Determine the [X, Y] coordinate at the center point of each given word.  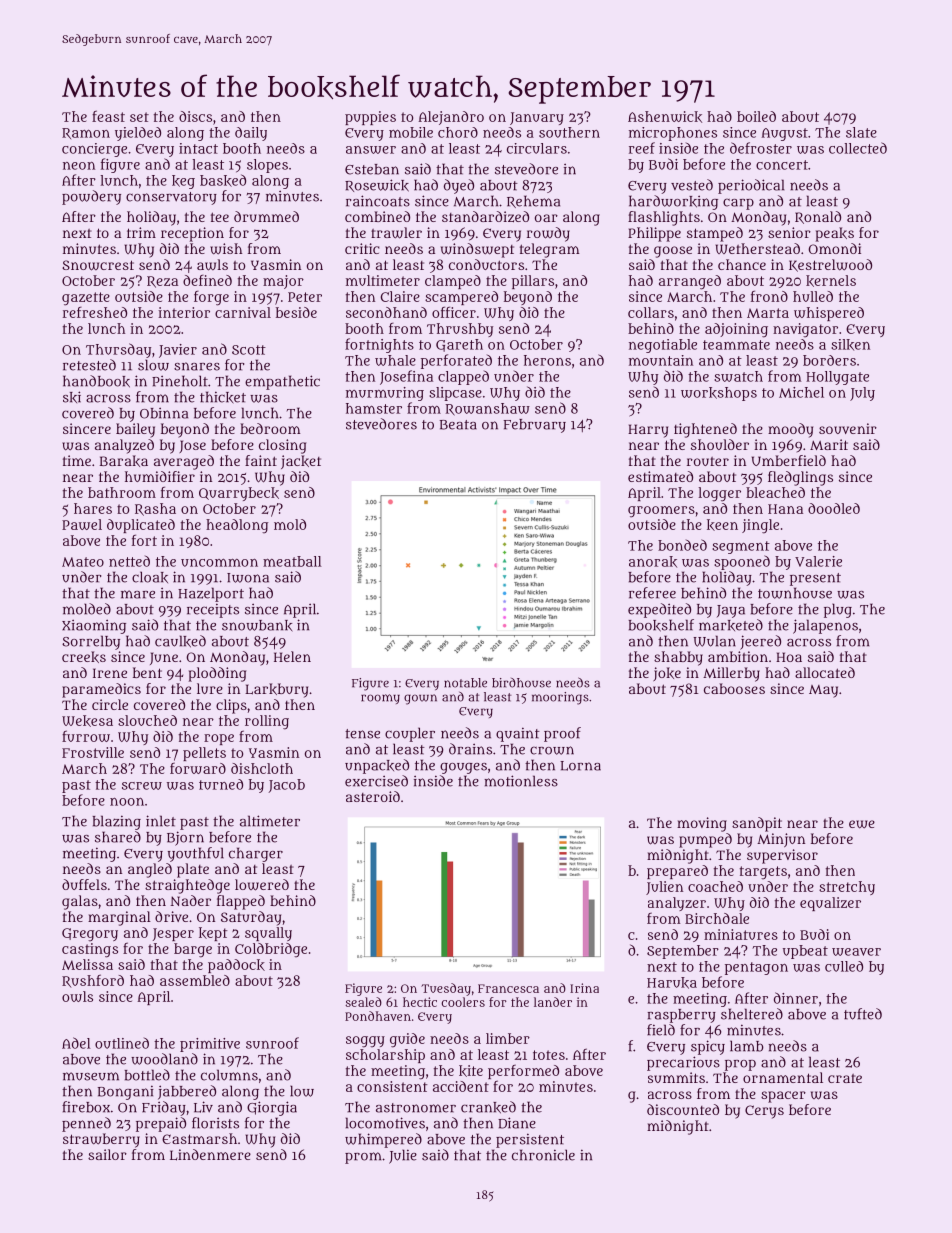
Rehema [533, 201]
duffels [84, 884]
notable [465, 683]
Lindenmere [210, 1155]
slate [861, 132]
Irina [584, 988]
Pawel [82, 524]
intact [198, 148]
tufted [863, 1014]
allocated [825, 672]
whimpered [383, 1140]
